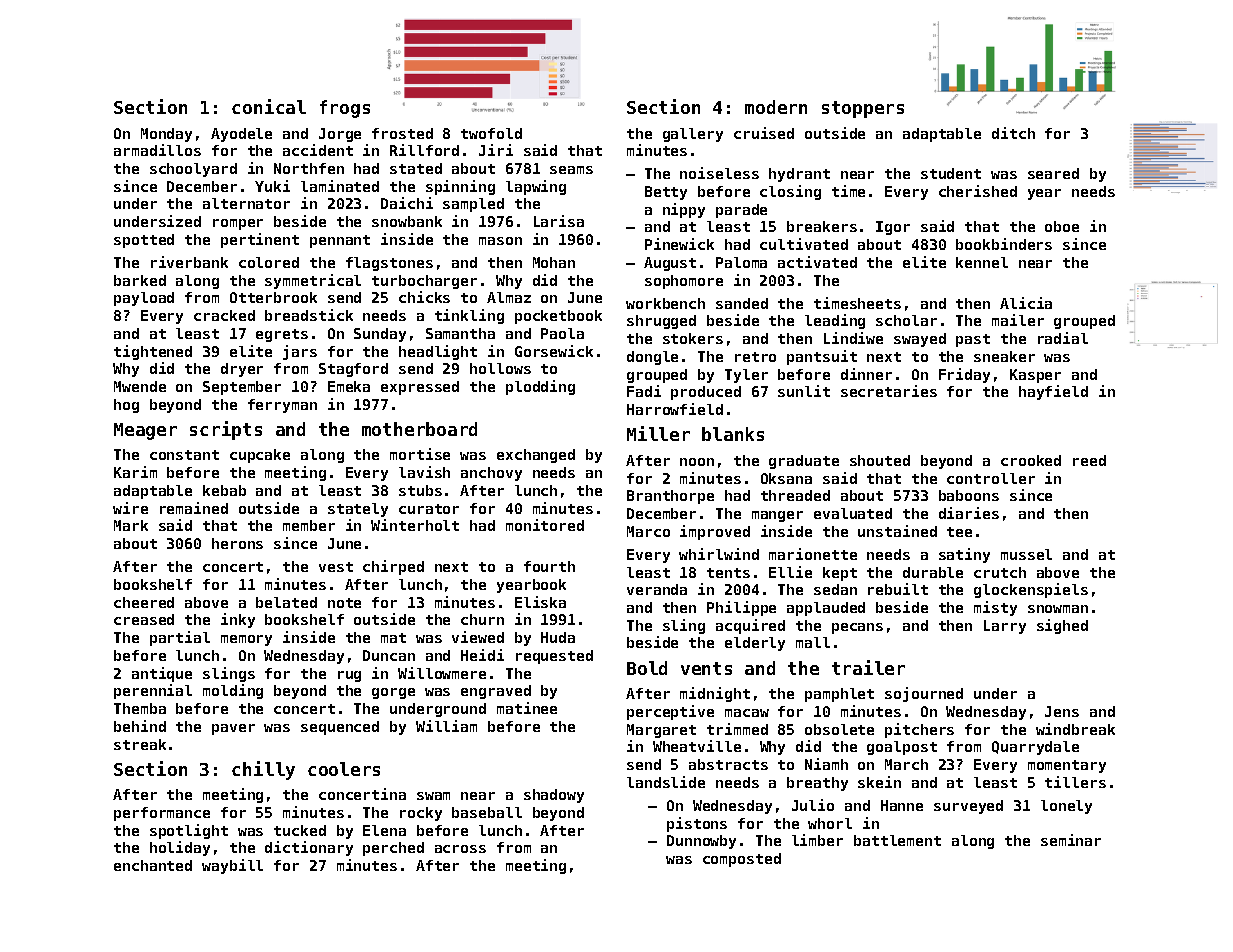 The width and height of the page is (1233, 952). Describe the element at coordinates (232, 866) in the page. I see `waybill` at that location.
